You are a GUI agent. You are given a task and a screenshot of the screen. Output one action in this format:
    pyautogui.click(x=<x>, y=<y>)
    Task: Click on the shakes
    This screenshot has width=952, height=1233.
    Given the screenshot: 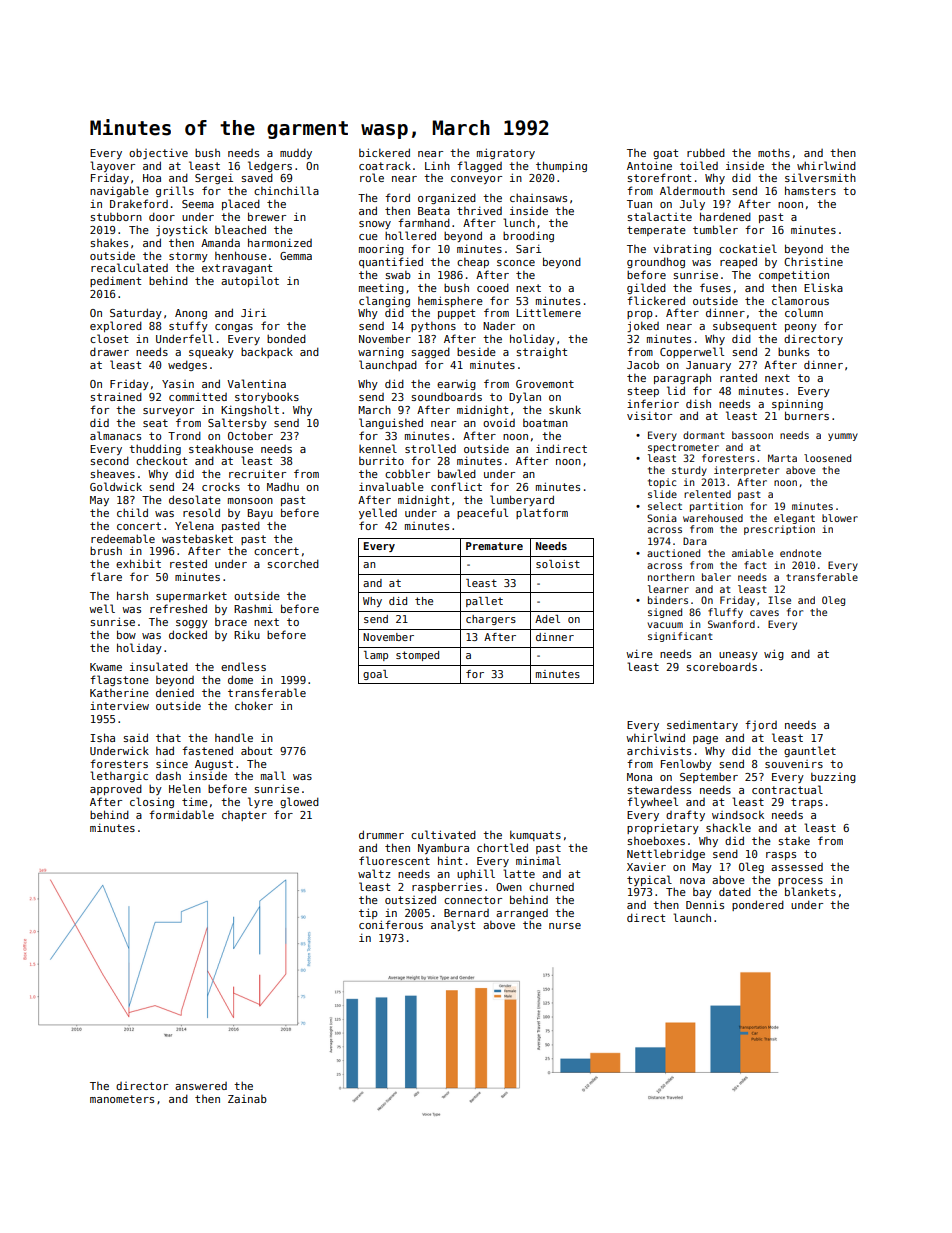 What is the action you would take?
    pyautogui.click(x=109, y=243)
